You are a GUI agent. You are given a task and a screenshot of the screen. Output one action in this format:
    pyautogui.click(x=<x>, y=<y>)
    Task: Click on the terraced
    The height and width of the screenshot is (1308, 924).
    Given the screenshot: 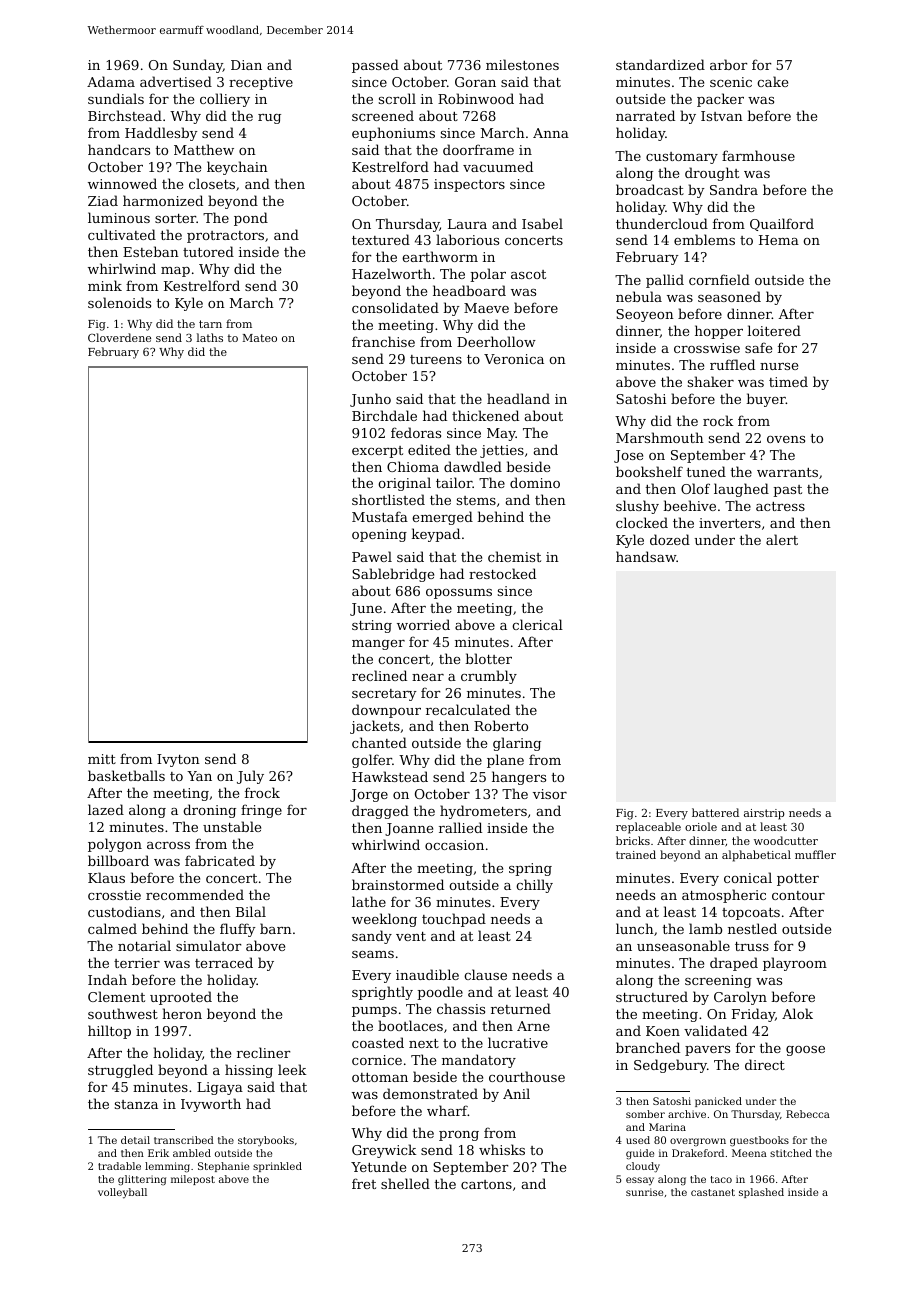 What is the action you would take?
    pyautogui.click(x=224, y=962)
